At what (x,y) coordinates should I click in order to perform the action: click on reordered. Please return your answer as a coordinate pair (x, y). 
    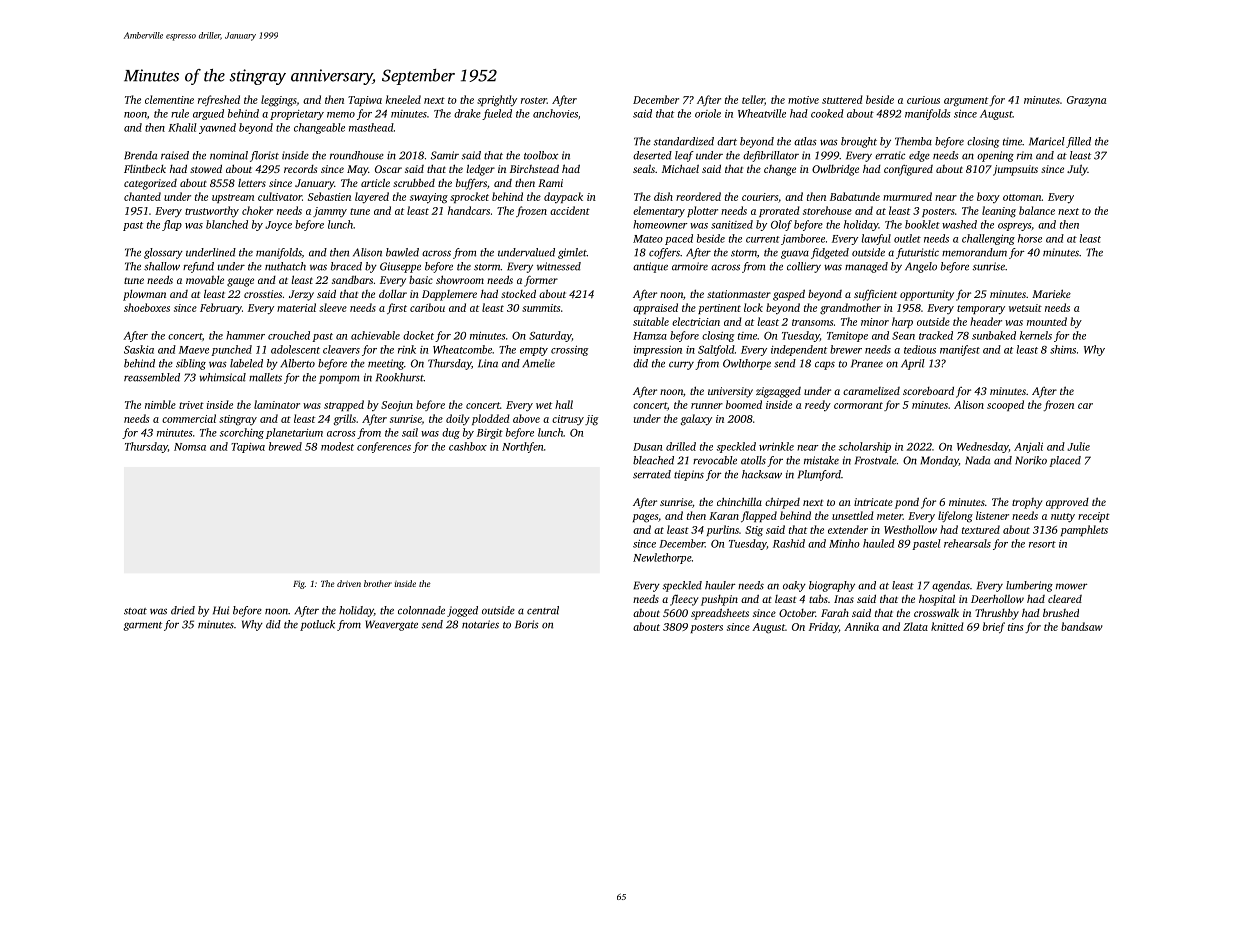
    Looking at the image, I should click on (698, 196).
